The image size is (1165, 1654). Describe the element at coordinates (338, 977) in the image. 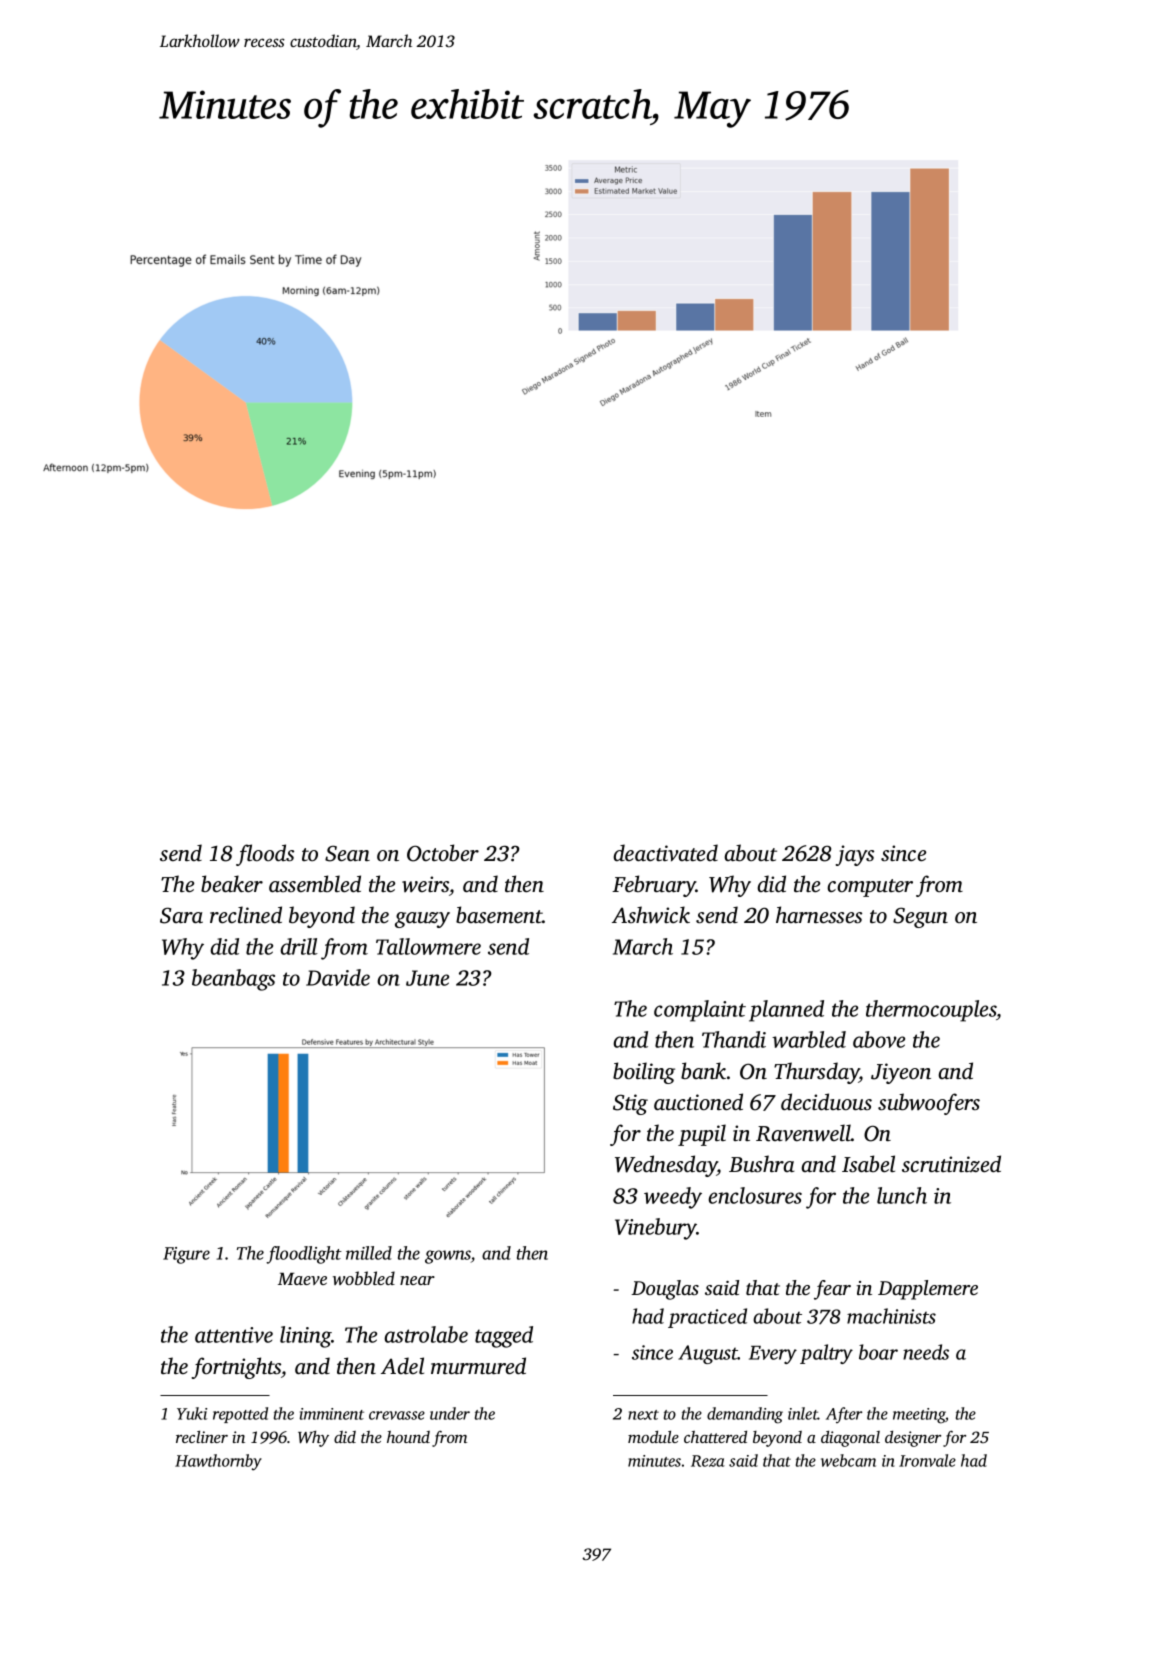

I see `Davide` at that location.
